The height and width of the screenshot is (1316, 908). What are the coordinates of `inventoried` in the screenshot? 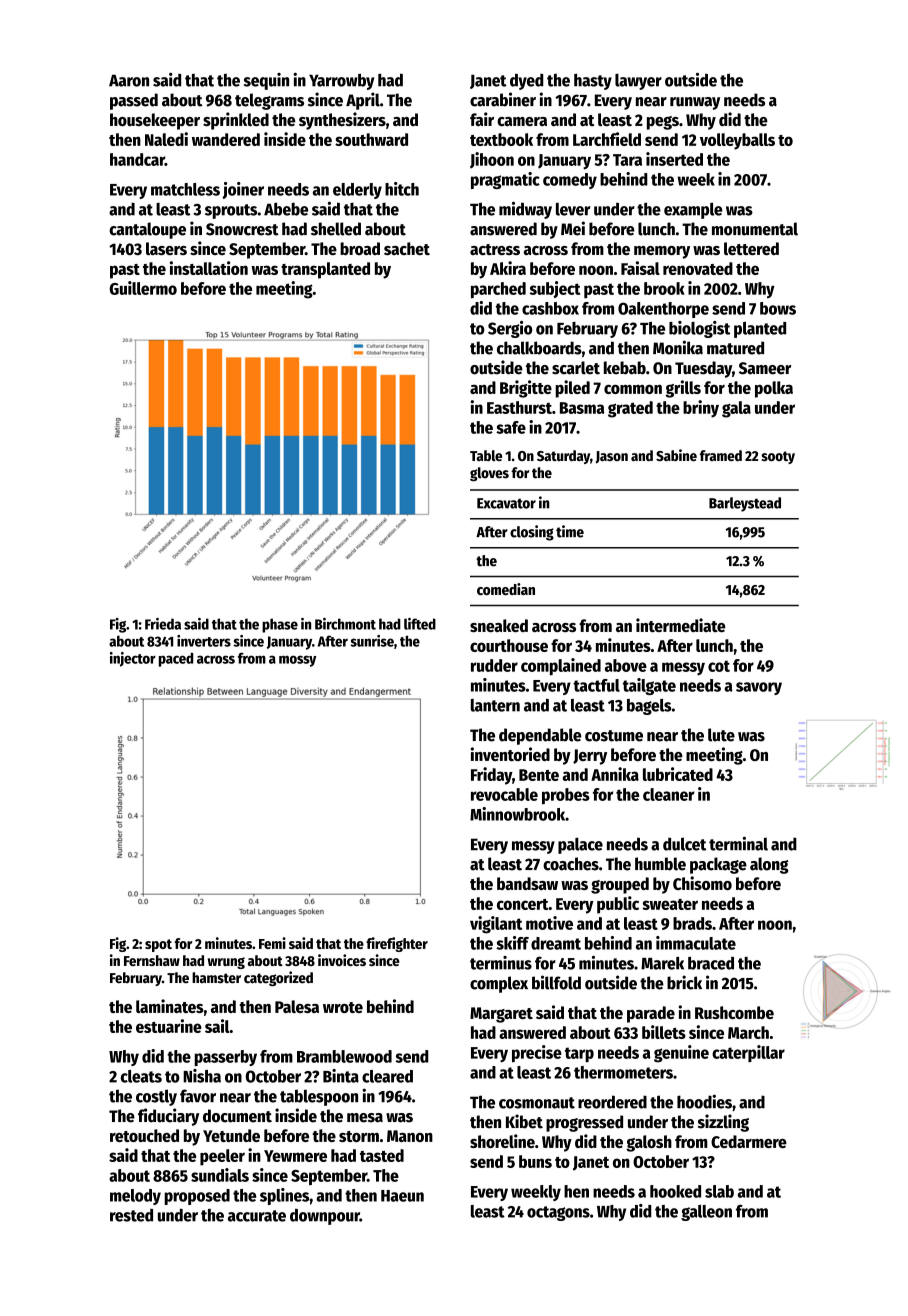 It's located at (510, 754).
